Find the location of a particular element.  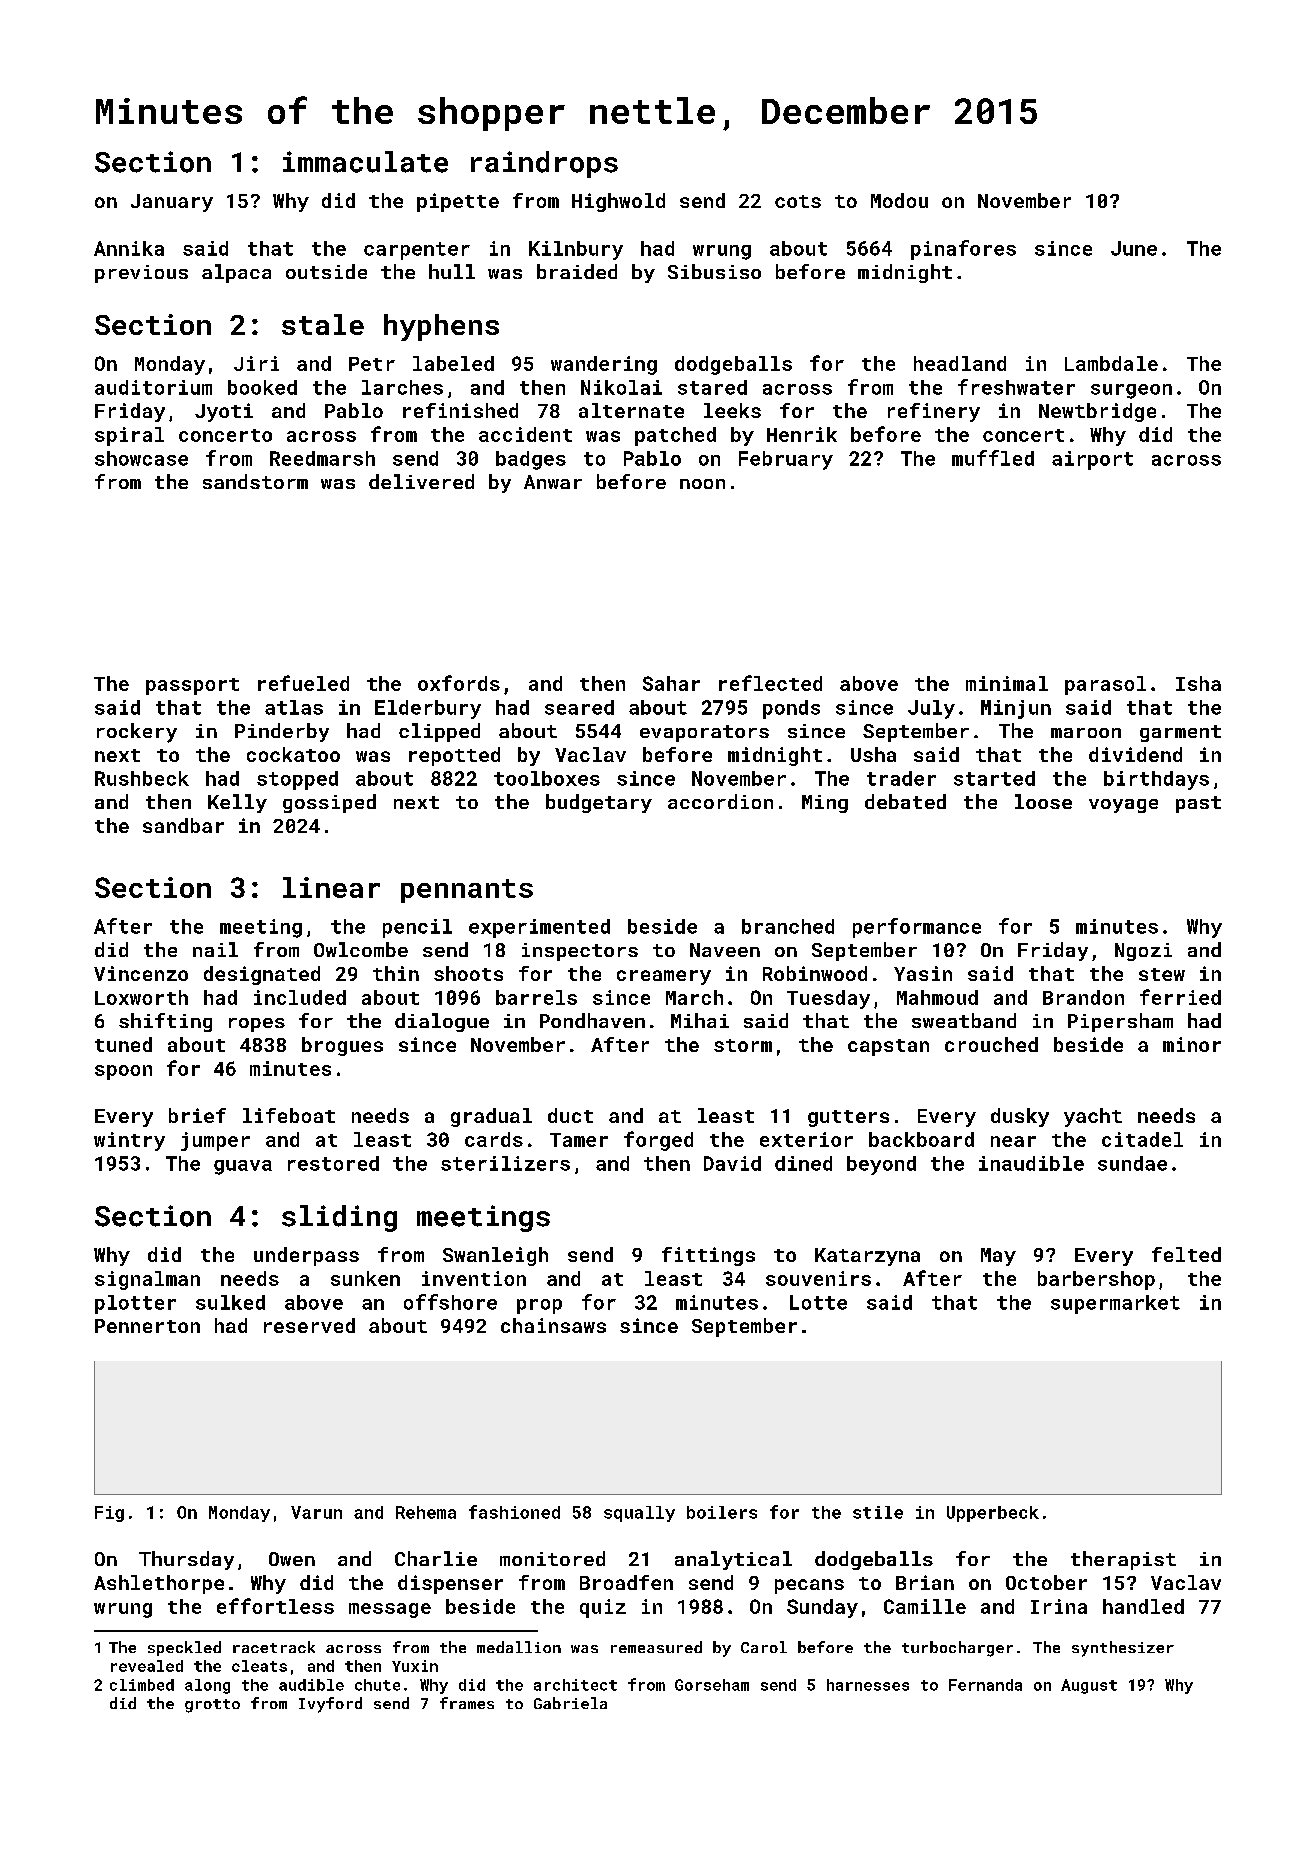

January is located at coordinates (172, 203).
